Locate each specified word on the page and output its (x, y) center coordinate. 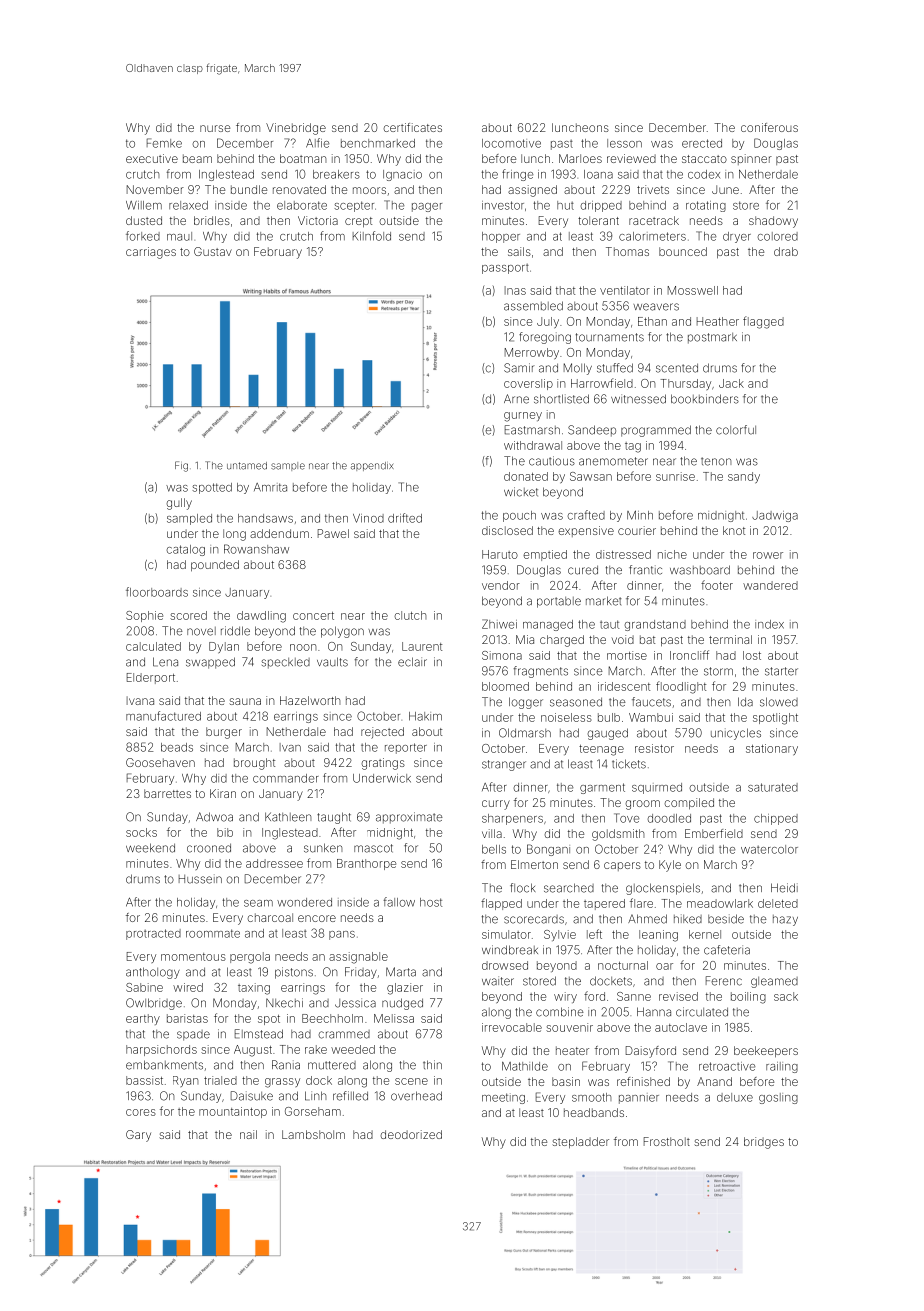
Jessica (355, 1003)
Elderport (151, 678)
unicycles (736, 734)
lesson (624, 143)
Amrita (270, 487)
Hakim (425, 716)
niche (672, 554)
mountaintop (233, 1112)
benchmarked (378, 143)
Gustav (213, 251)
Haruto (500, 554)
